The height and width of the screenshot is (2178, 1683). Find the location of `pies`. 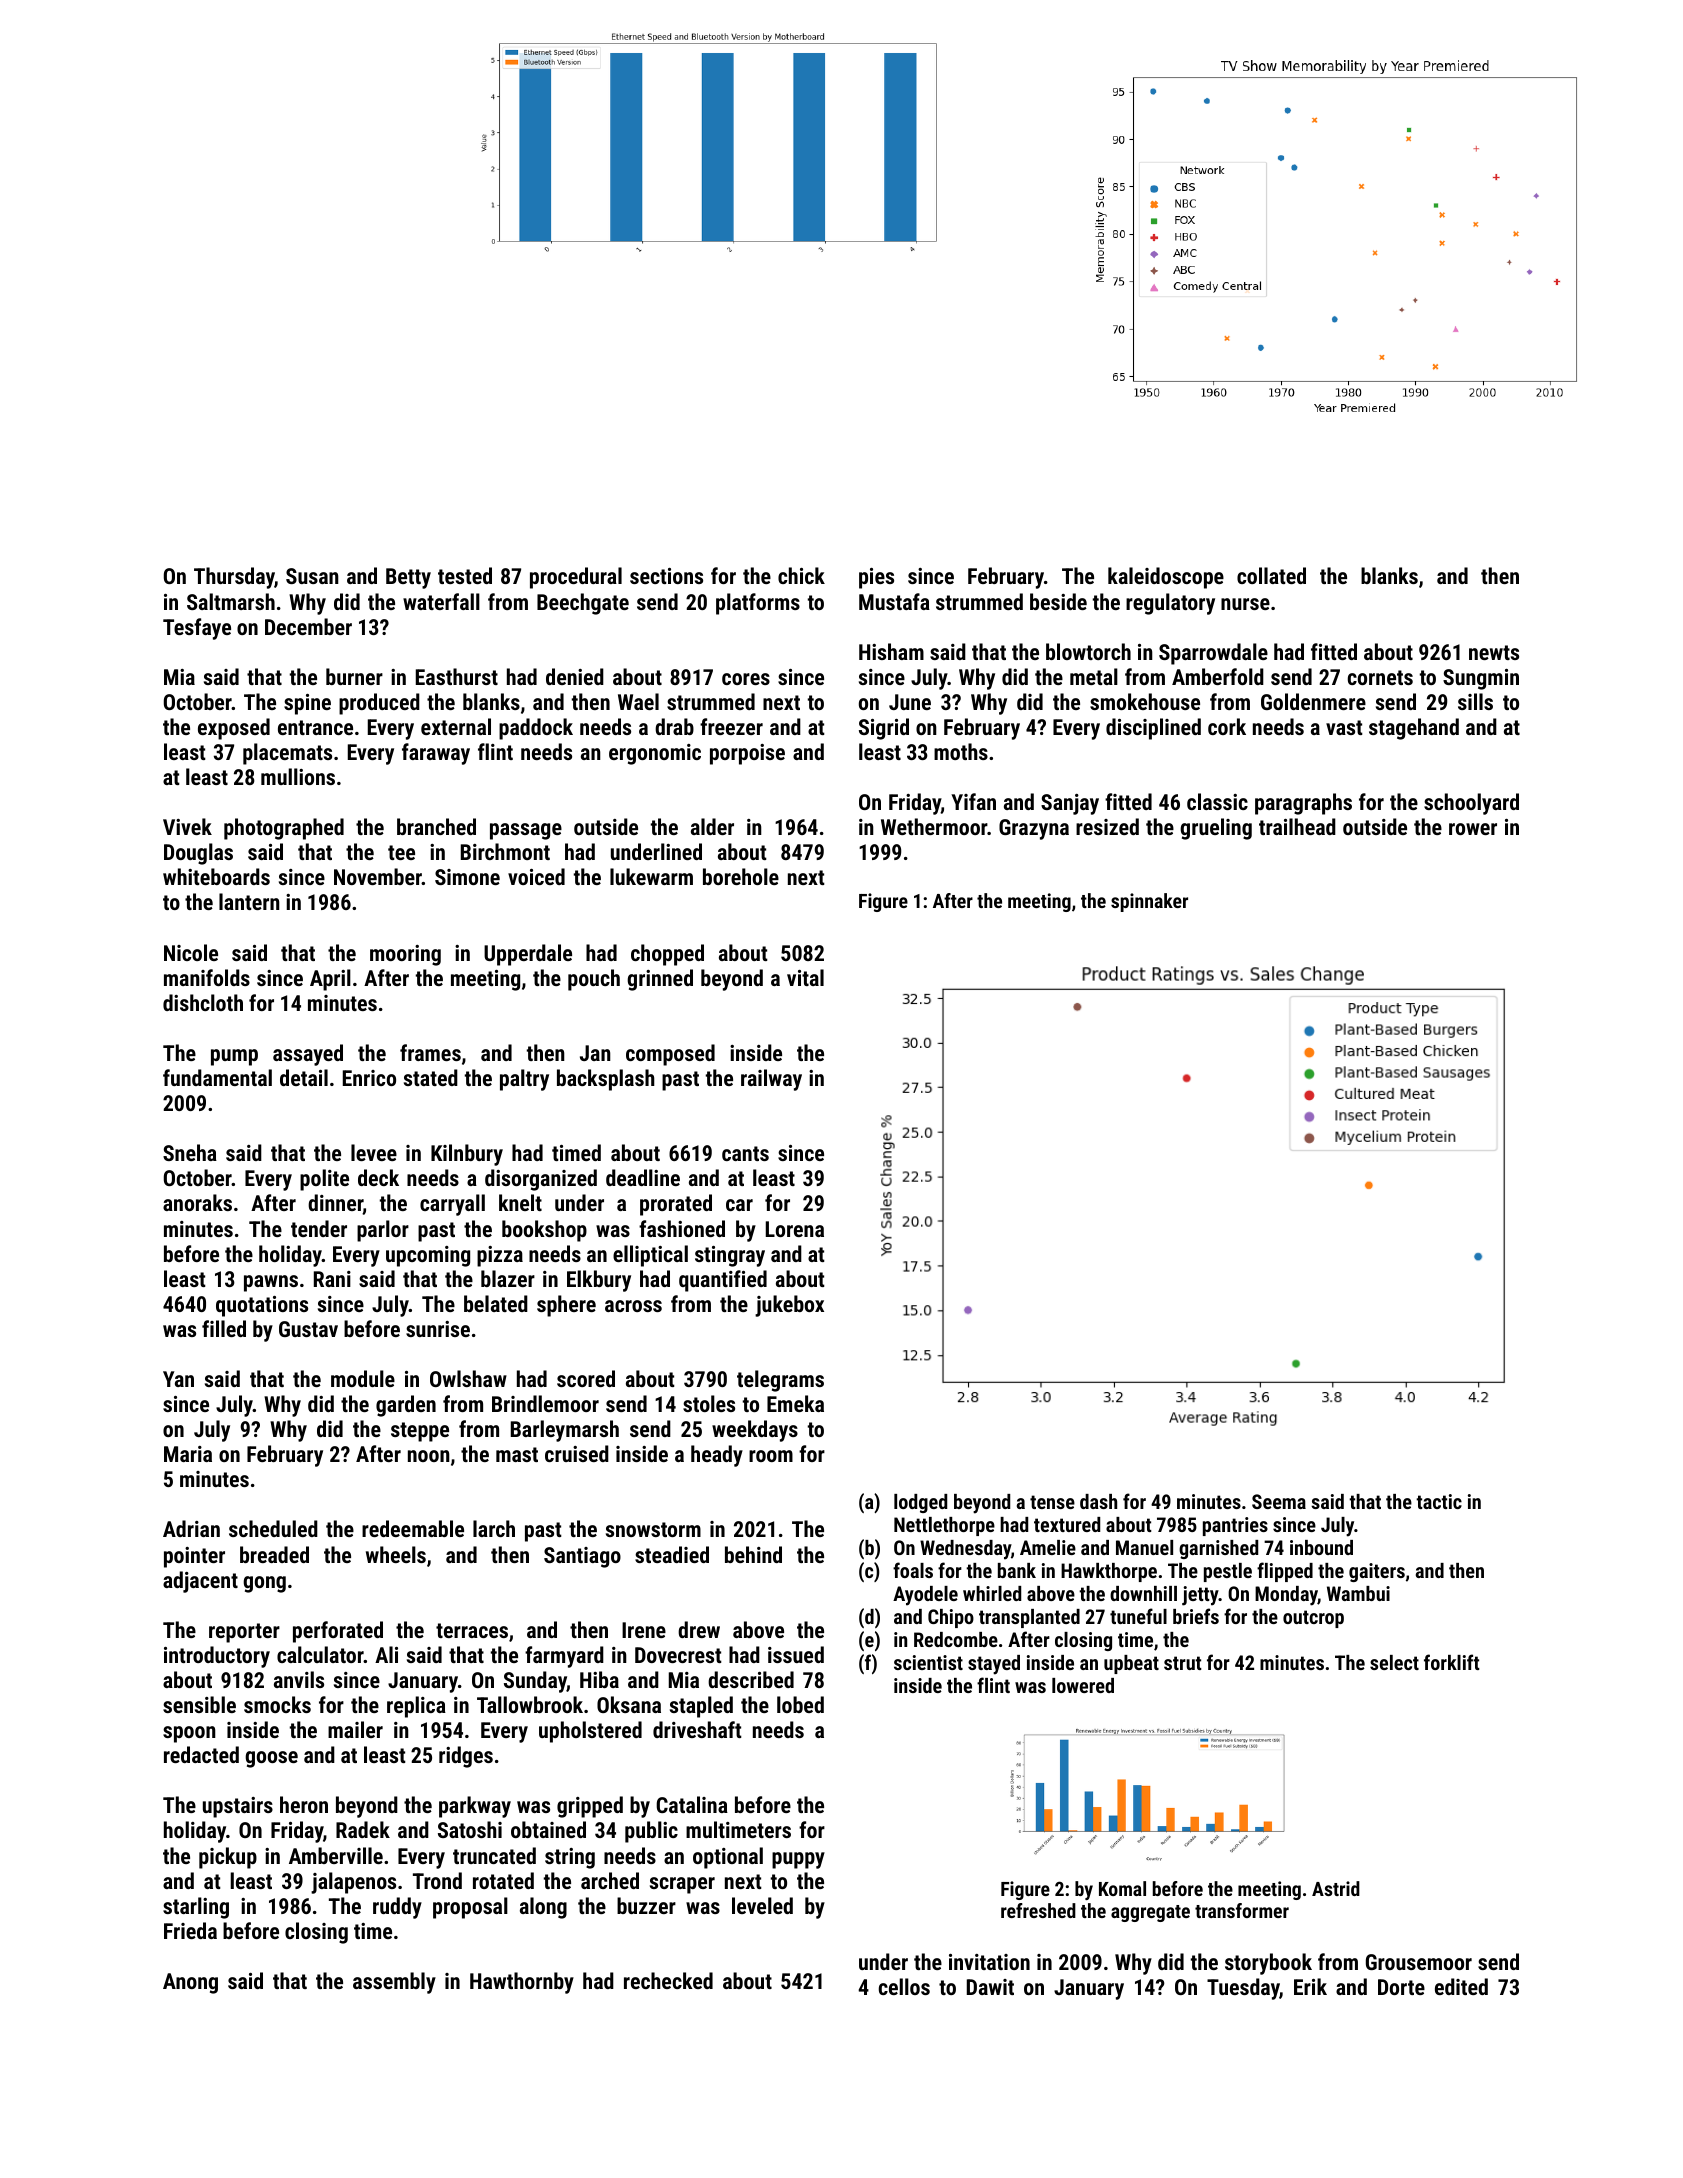

pies is located at coordinates (876, 578).
